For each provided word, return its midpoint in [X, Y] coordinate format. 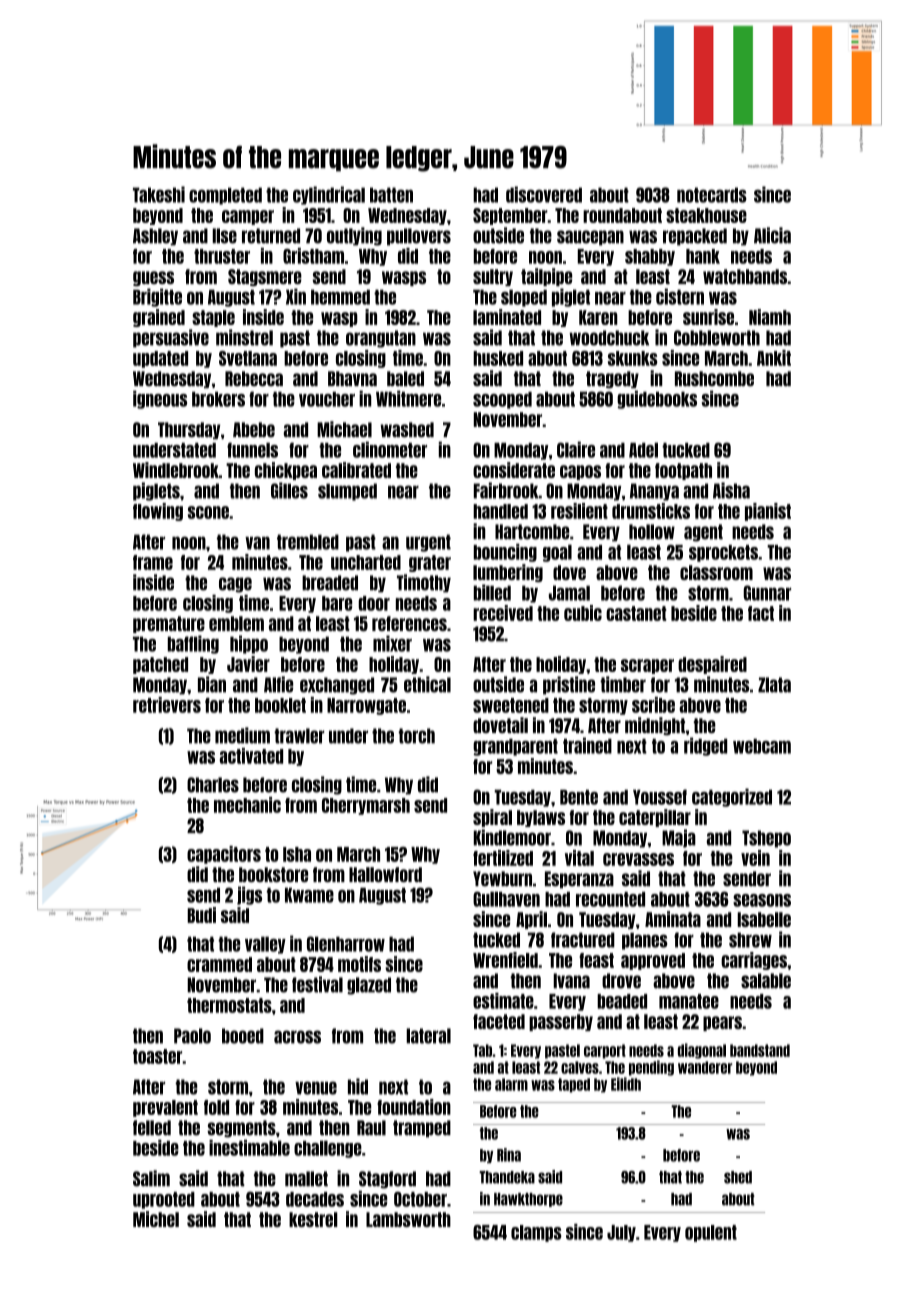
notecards [712, 195]
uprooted [164, 1200]
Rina [509, 1155]
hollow [652, 532]
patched [160, 665]
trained [587, 745]
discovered [544, 194]
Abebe [254, 430]
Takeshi [159, 194]
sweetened [511, 705]
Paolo [192, 1036]
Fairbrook [506, 490]
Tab [482, 1050]
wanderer [705, 1067]
